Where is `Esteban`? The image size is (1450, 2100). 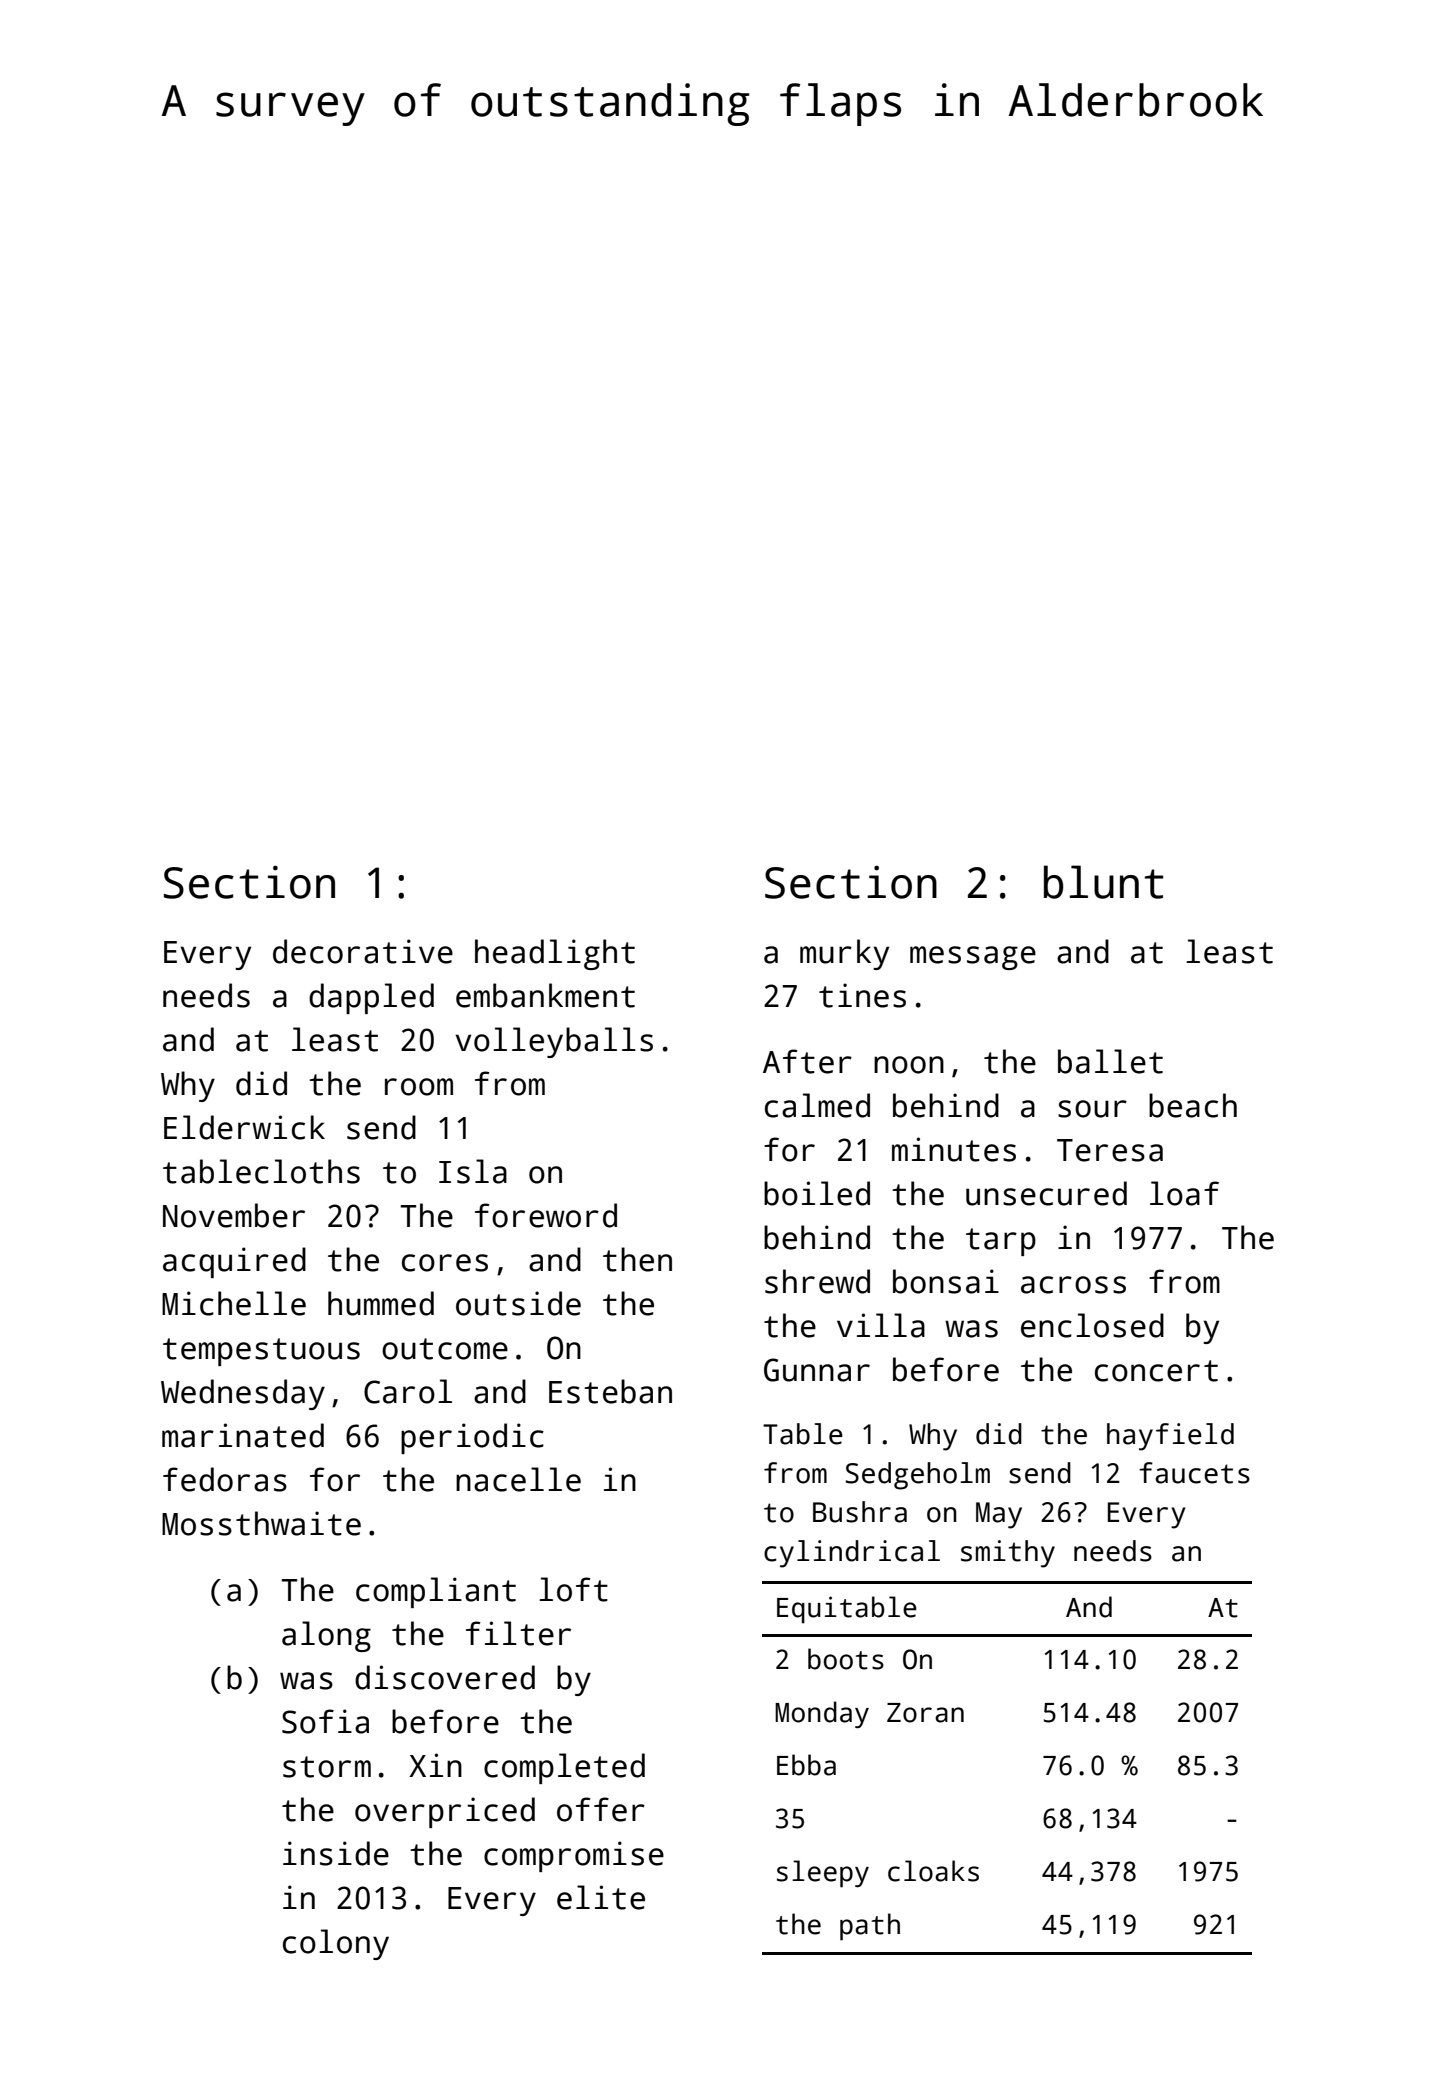
Esteban is located at coordinates (610, 1391).
